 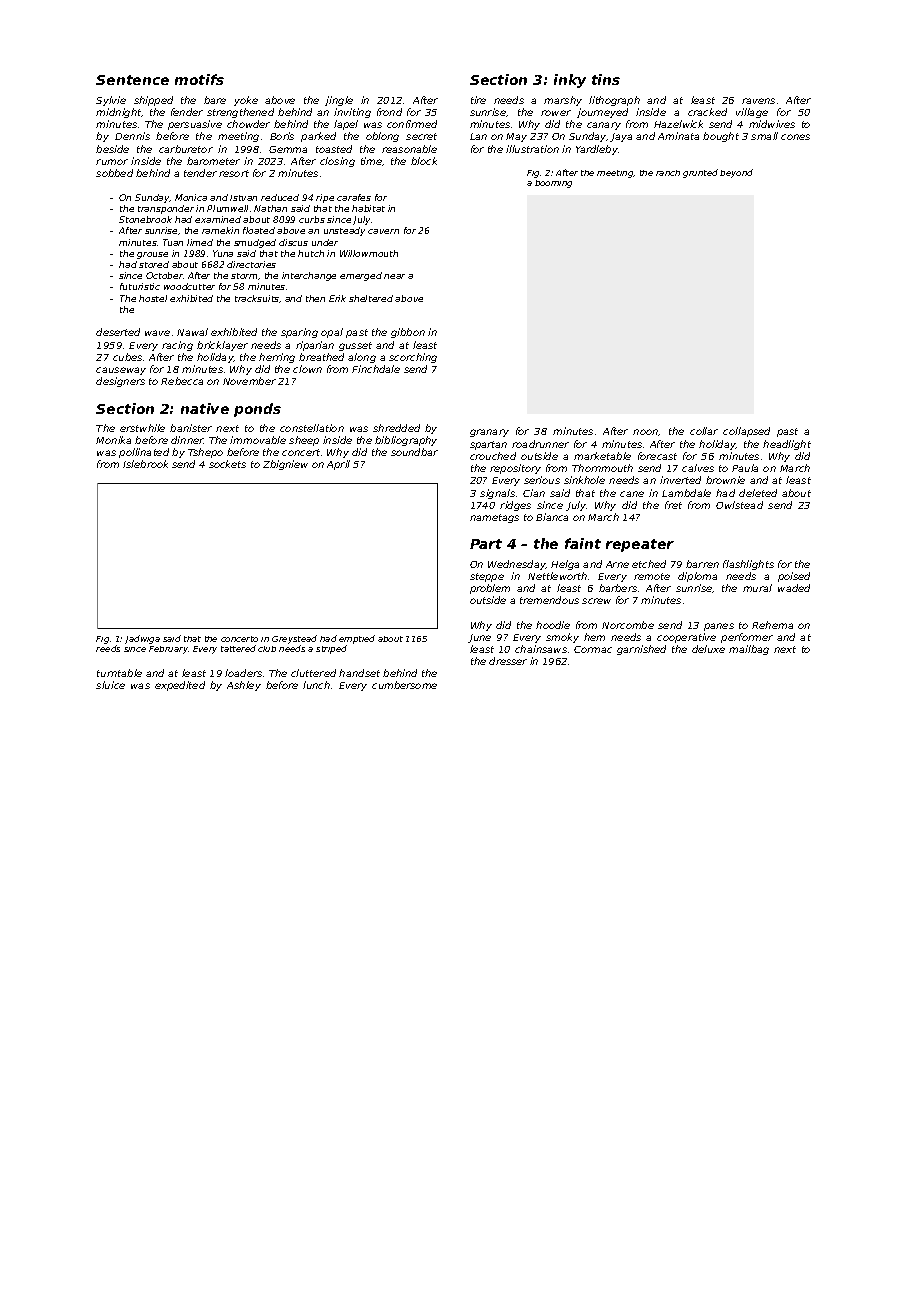 I want to click on screw, so click(x=596, y=601).
